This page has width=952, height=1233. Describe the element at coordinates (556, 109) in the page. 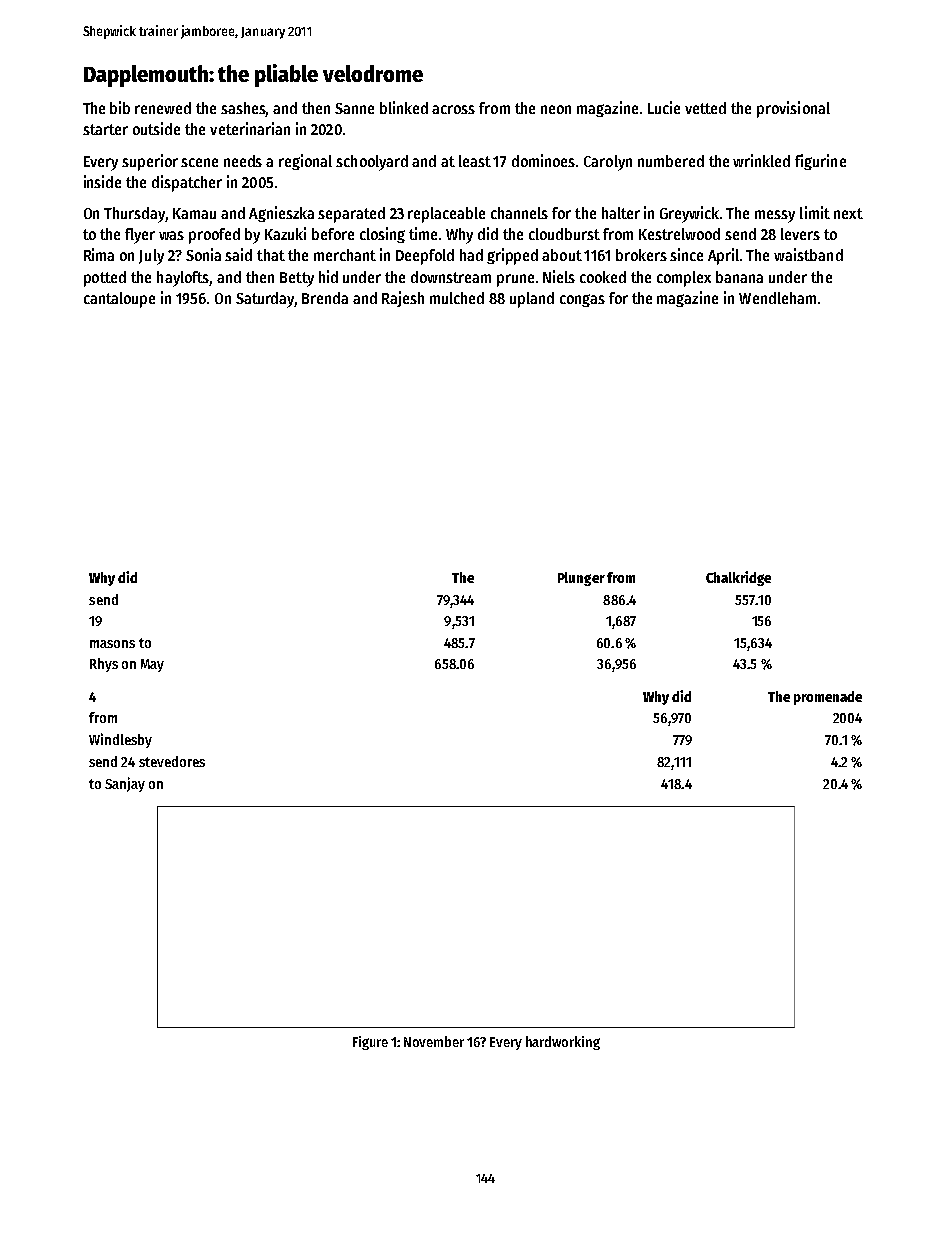

I see `neon` at that location.
